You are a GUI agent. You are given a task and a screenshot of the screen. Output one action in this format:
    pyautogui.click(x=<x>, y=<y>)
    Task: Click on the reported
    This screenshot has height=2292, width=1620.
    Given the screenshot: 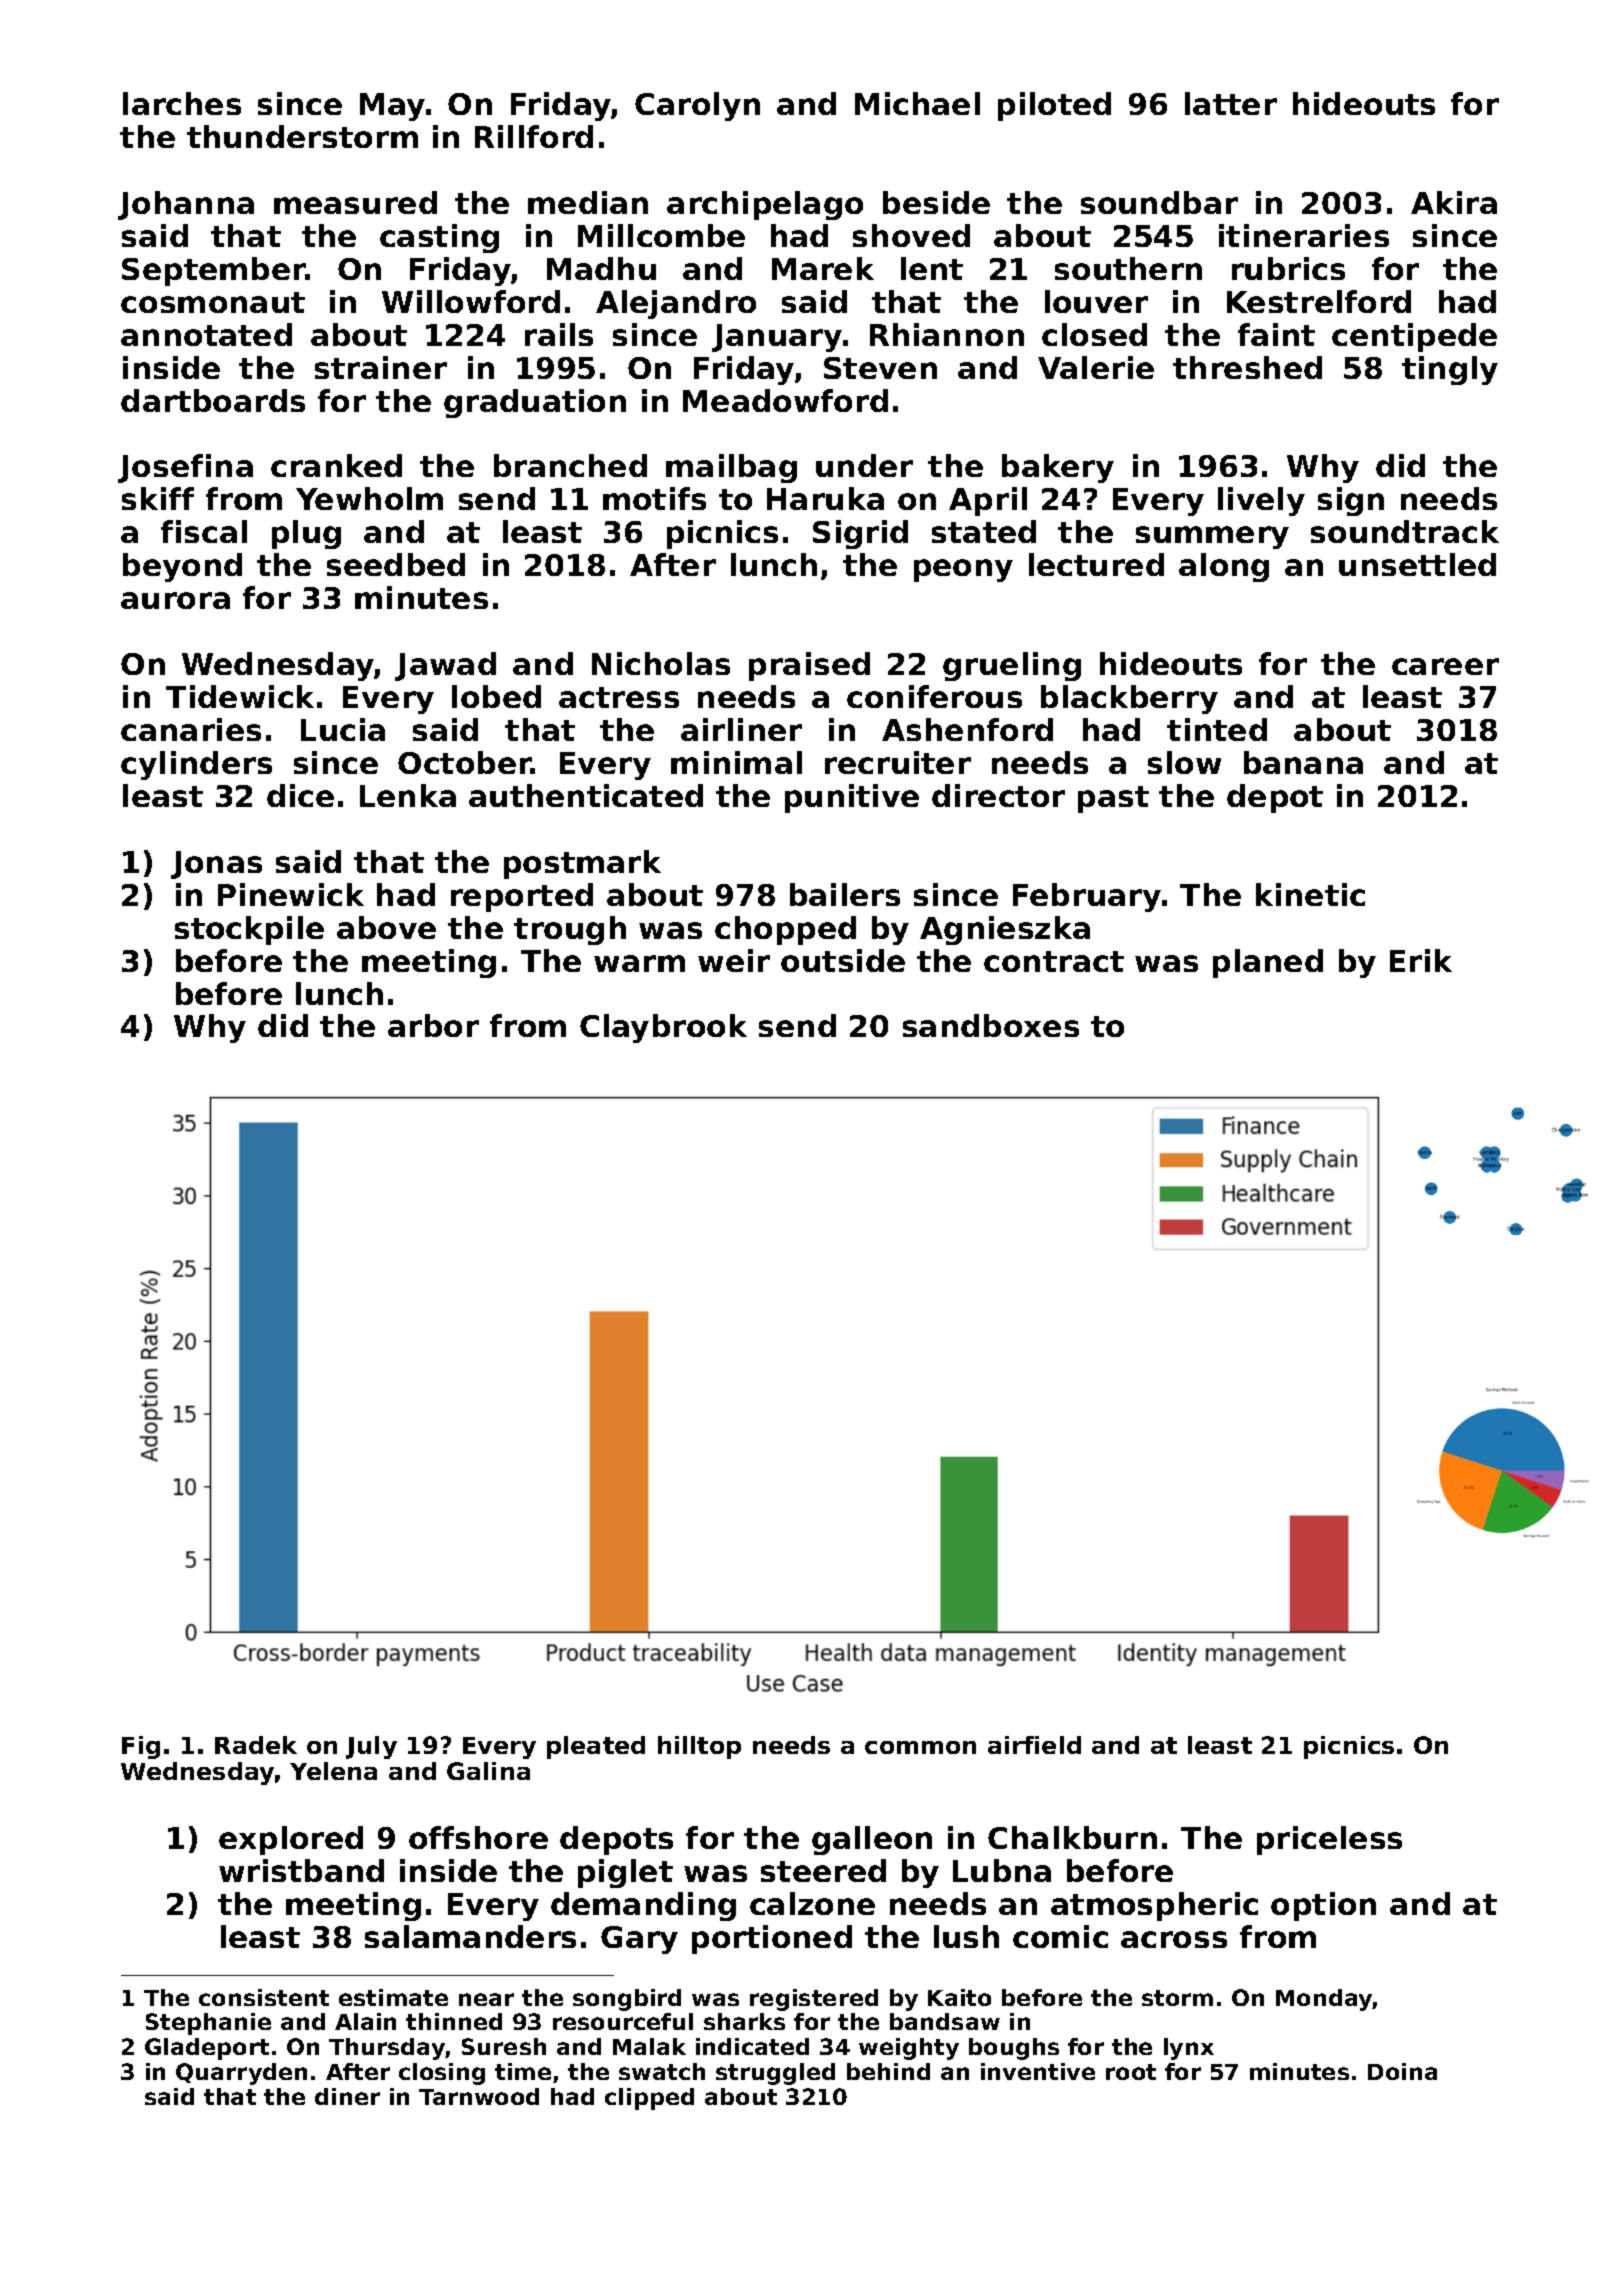 What is the action you would take?
    pyautogui.click(x=522, y=897)
